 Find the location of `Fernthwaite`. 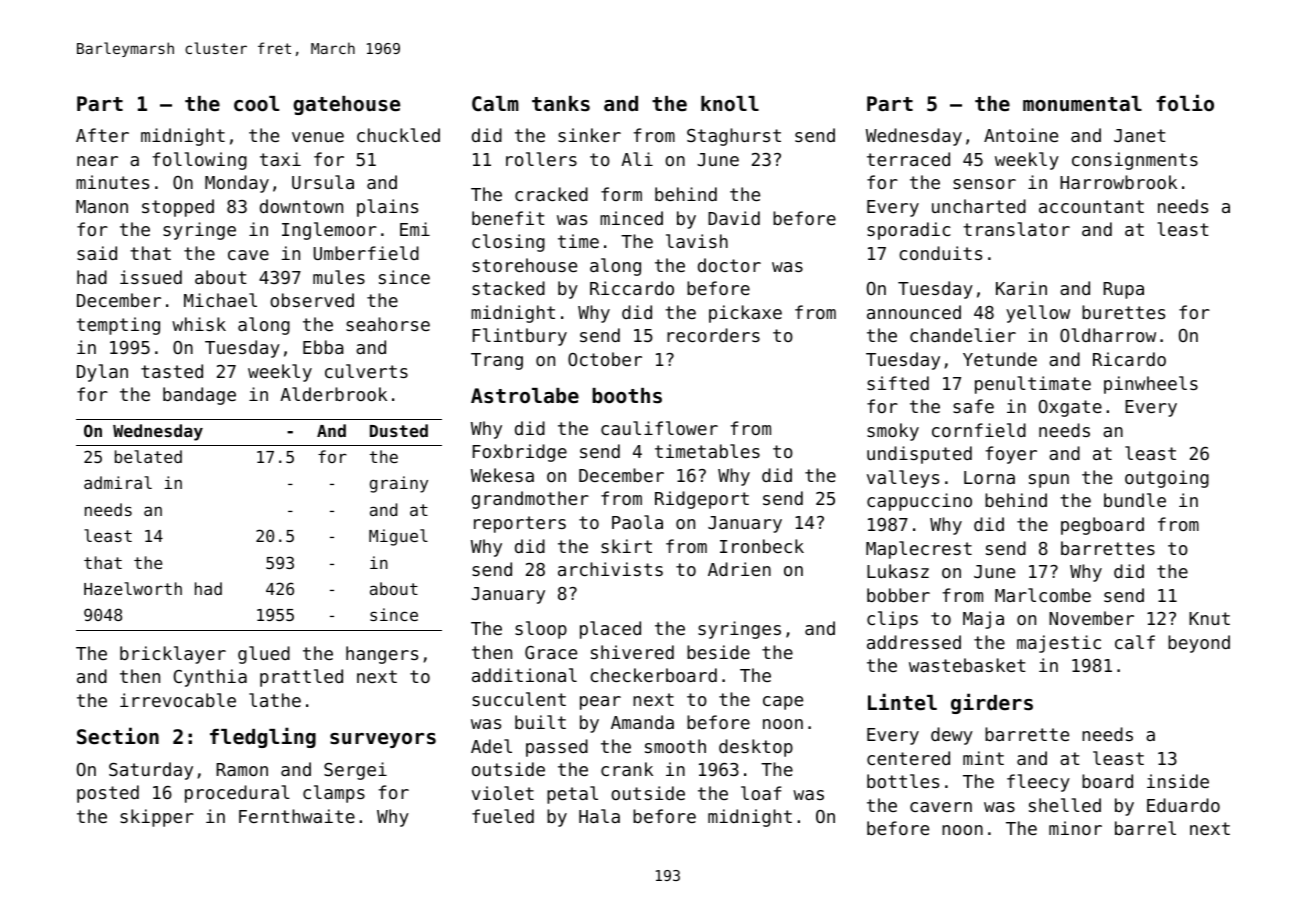

Fernthwaite is located at coordinates (297, 816).
